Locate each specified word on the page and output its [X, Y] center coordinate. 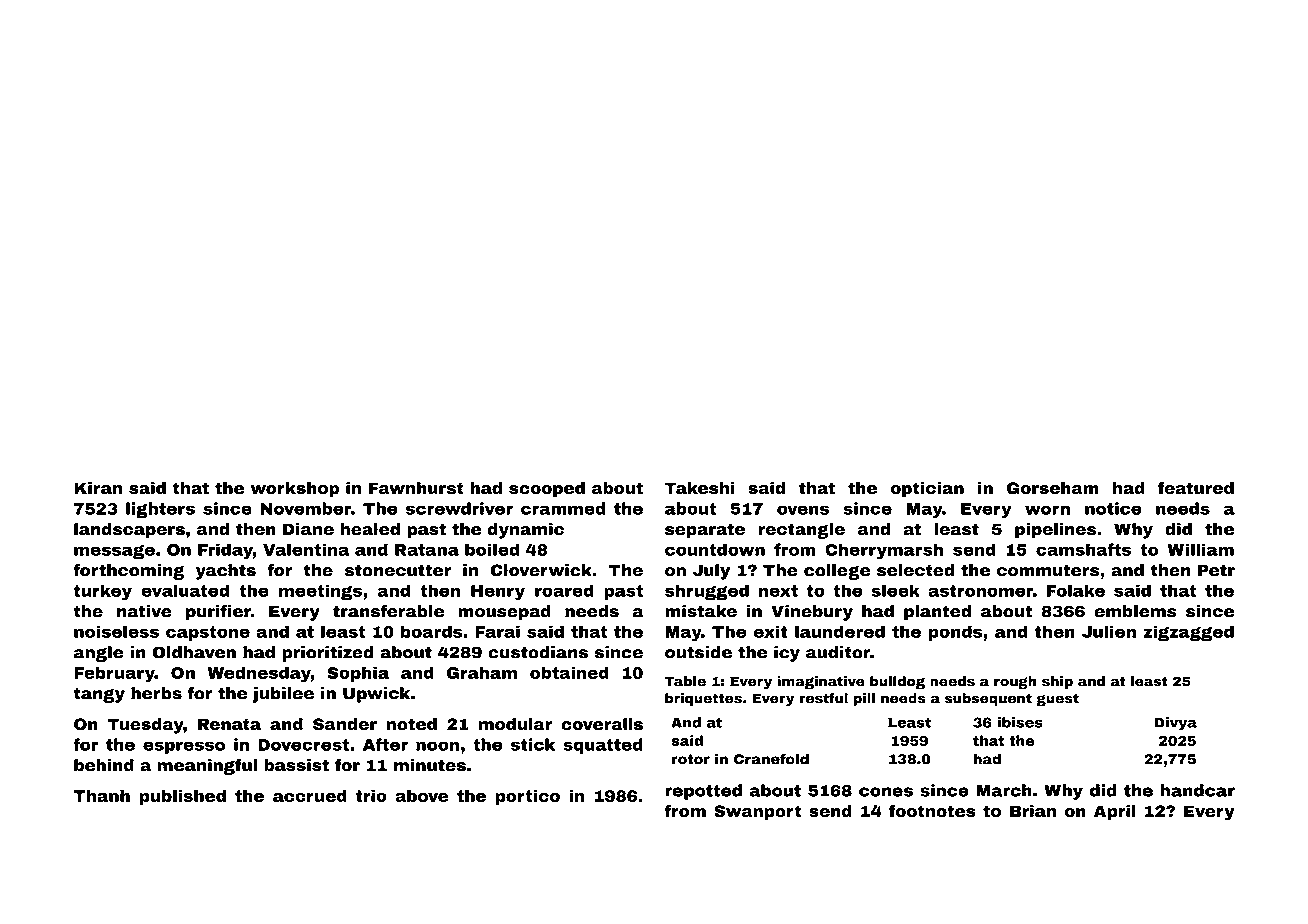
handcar [1198, 790]
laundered [840, 631]
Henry [498, 592]
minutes [430, 765]
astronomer [980, 591]
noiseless [116, 631]
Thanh [102, 796]
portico [527, 797]
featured [1196, 487]
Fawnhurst [416, 488]
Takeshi [700, 488]
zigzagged [1188, 633]
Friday [225, 551]
